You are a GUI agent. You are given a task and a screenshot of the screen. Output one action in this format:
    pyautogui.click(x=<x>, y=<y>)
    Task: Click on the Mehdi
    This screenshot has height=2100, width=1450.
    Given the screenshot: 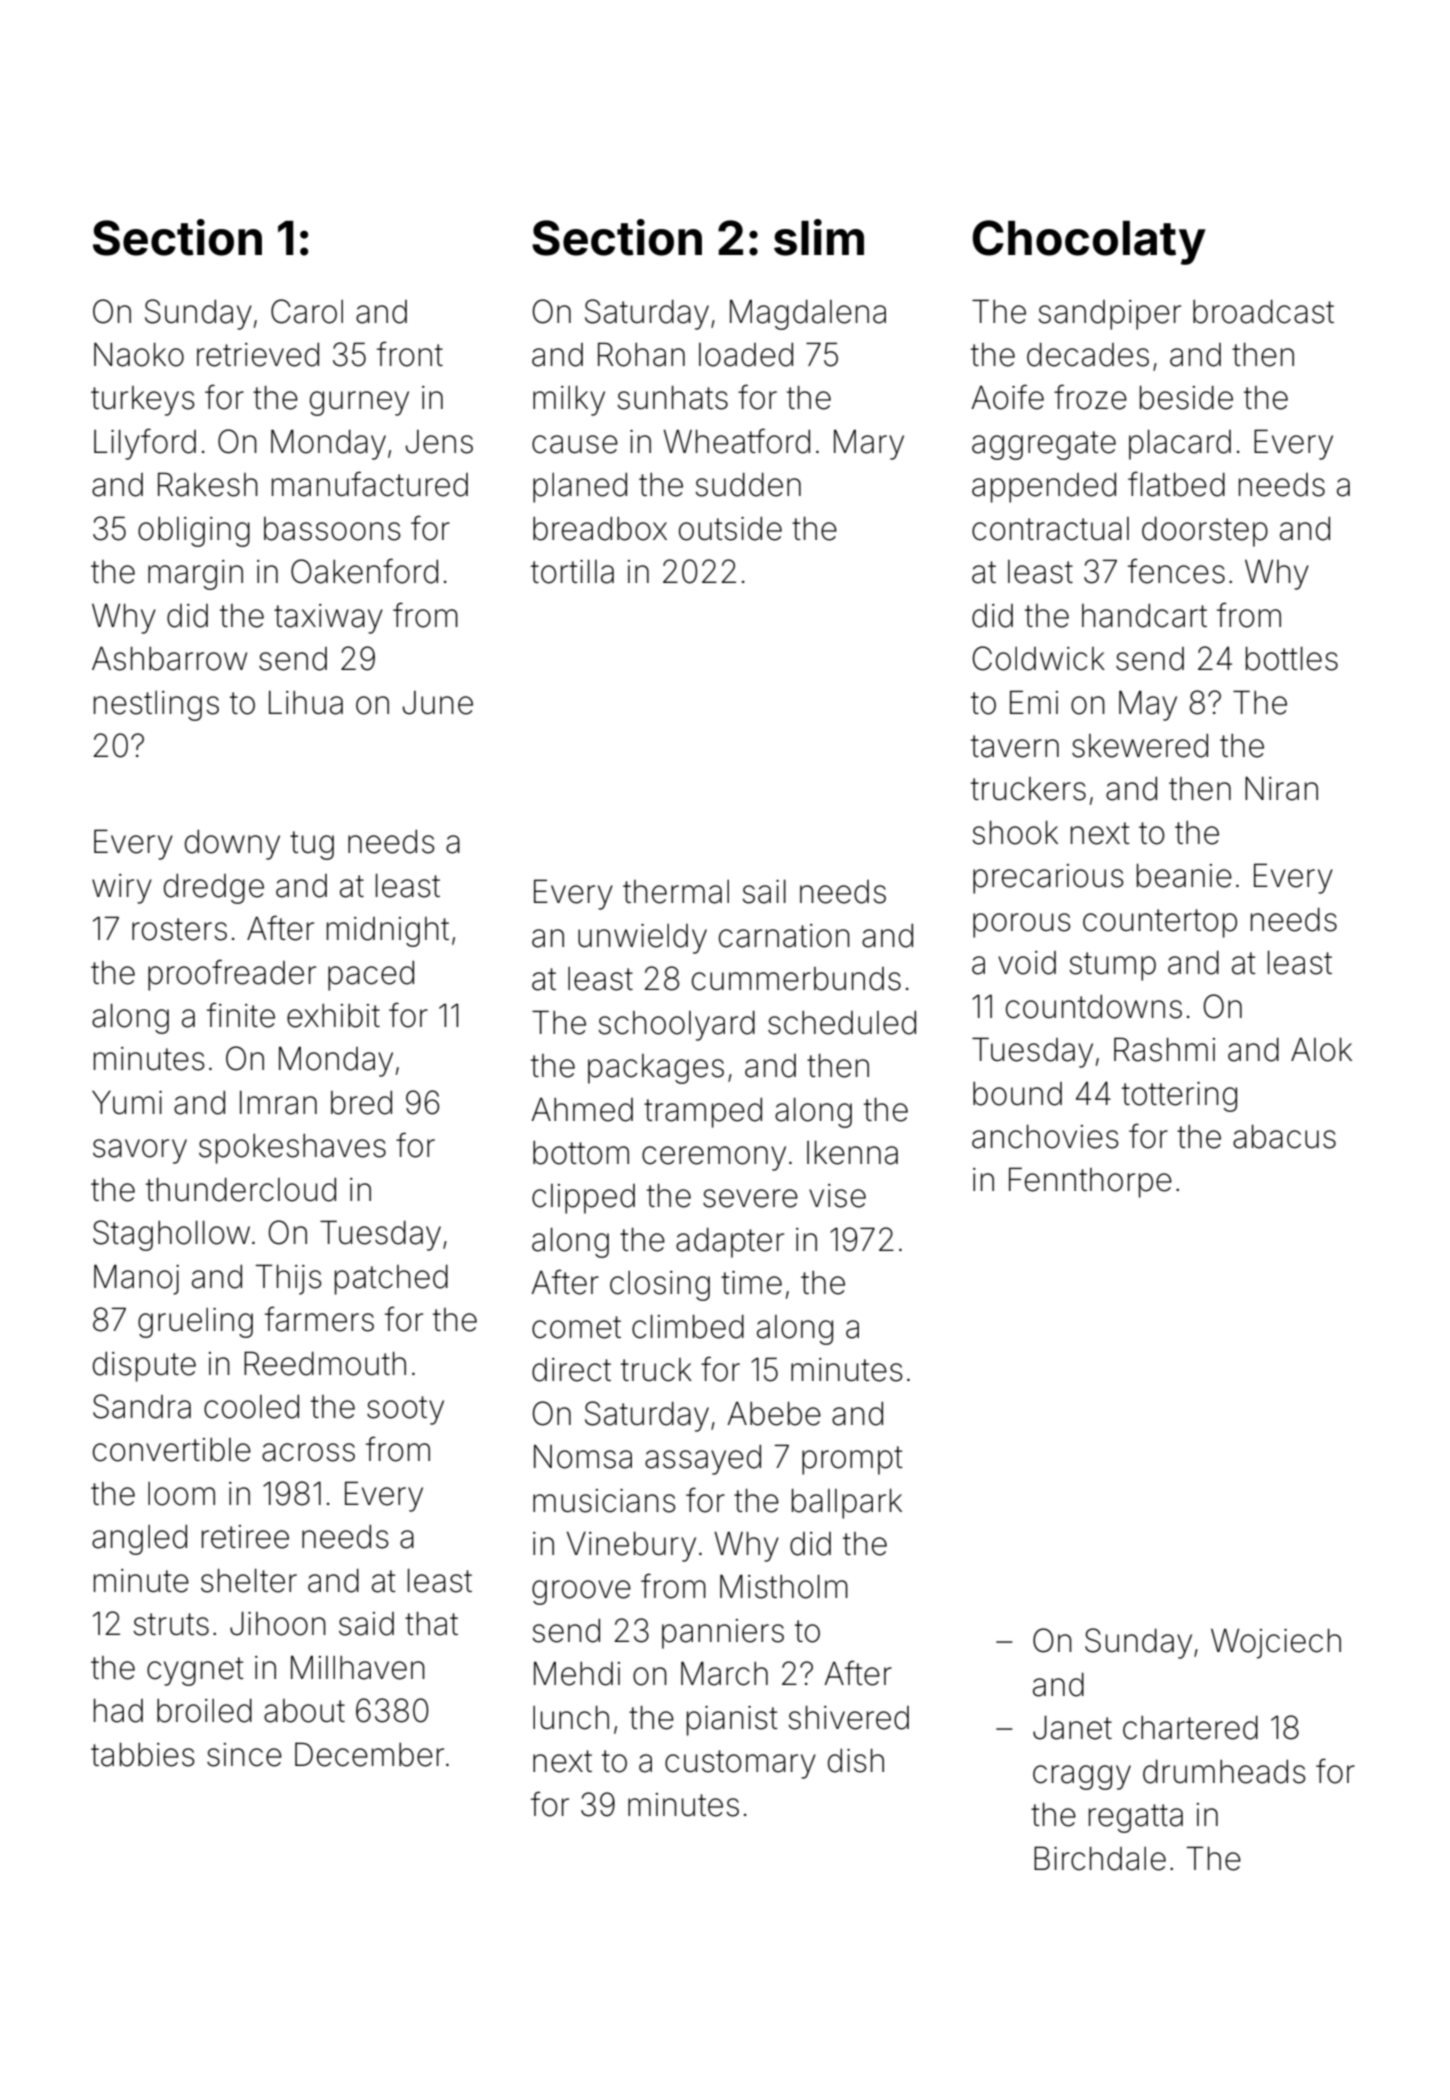 What is the action you would take?
    pyautogui.click(x=577, y=1674)
